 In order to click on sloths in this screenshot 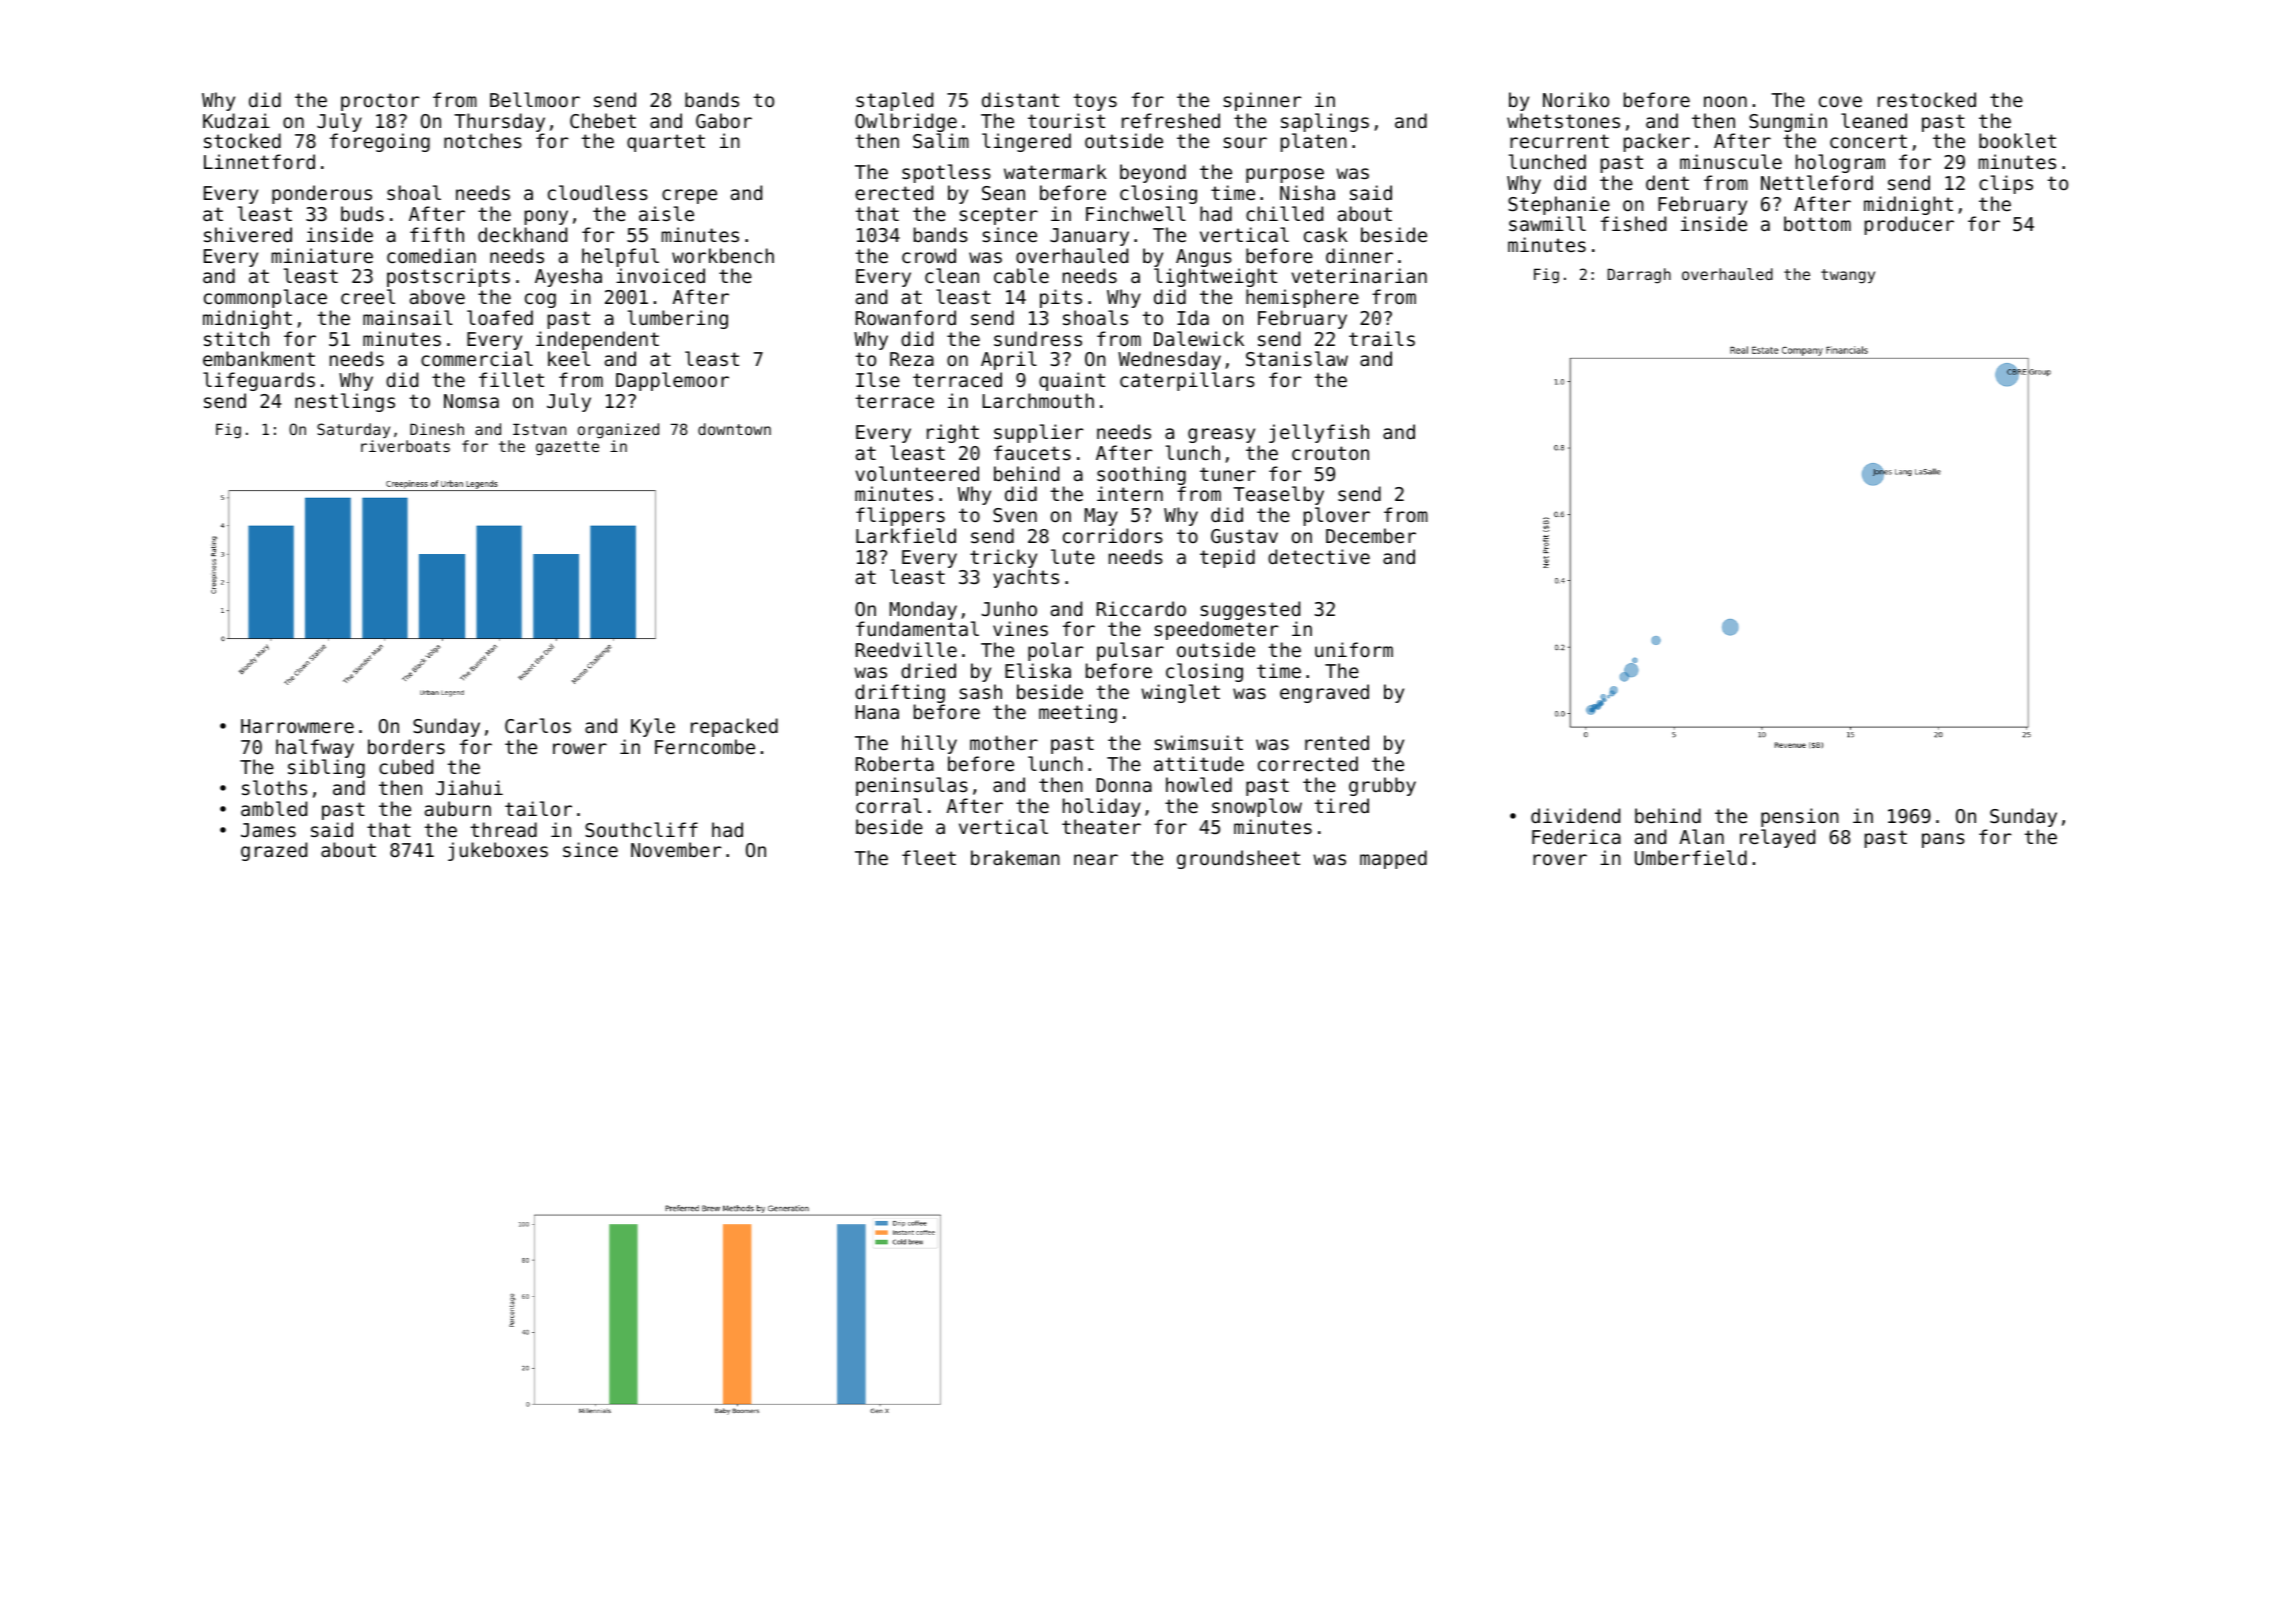, I will do `click(274, 787)`.
